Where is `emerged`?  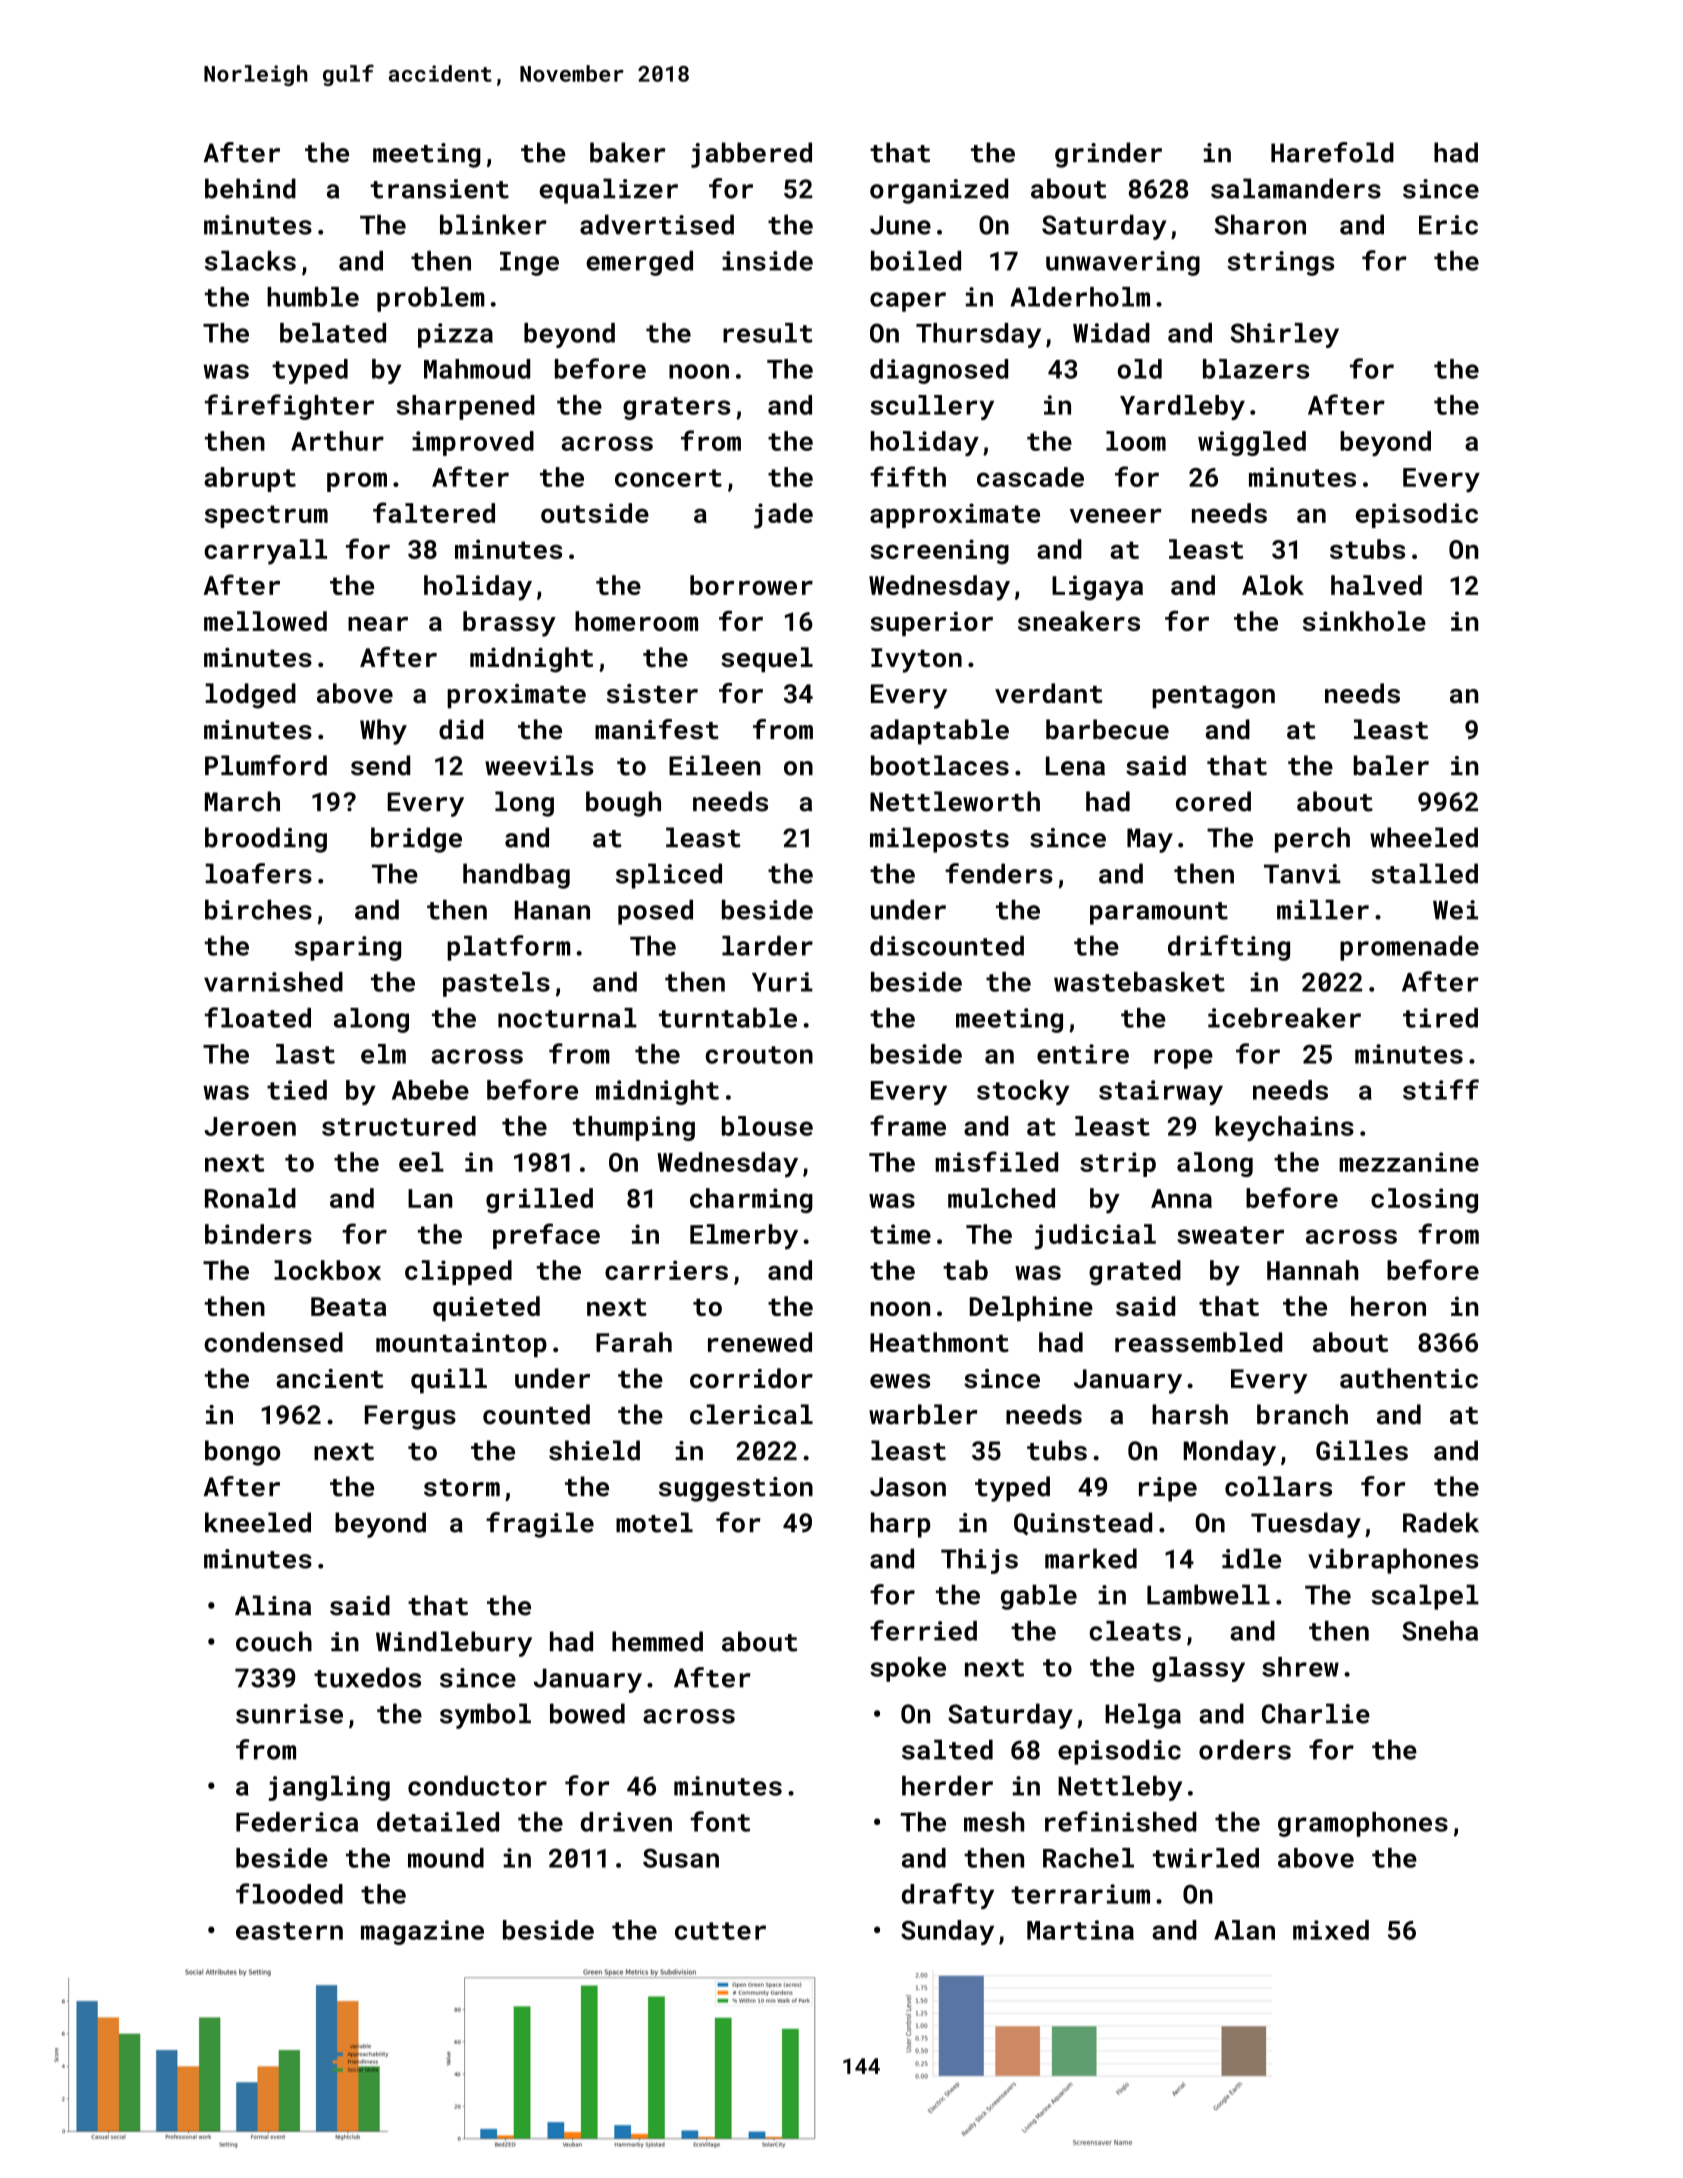
emerged is located at coordinates (639, 263).
